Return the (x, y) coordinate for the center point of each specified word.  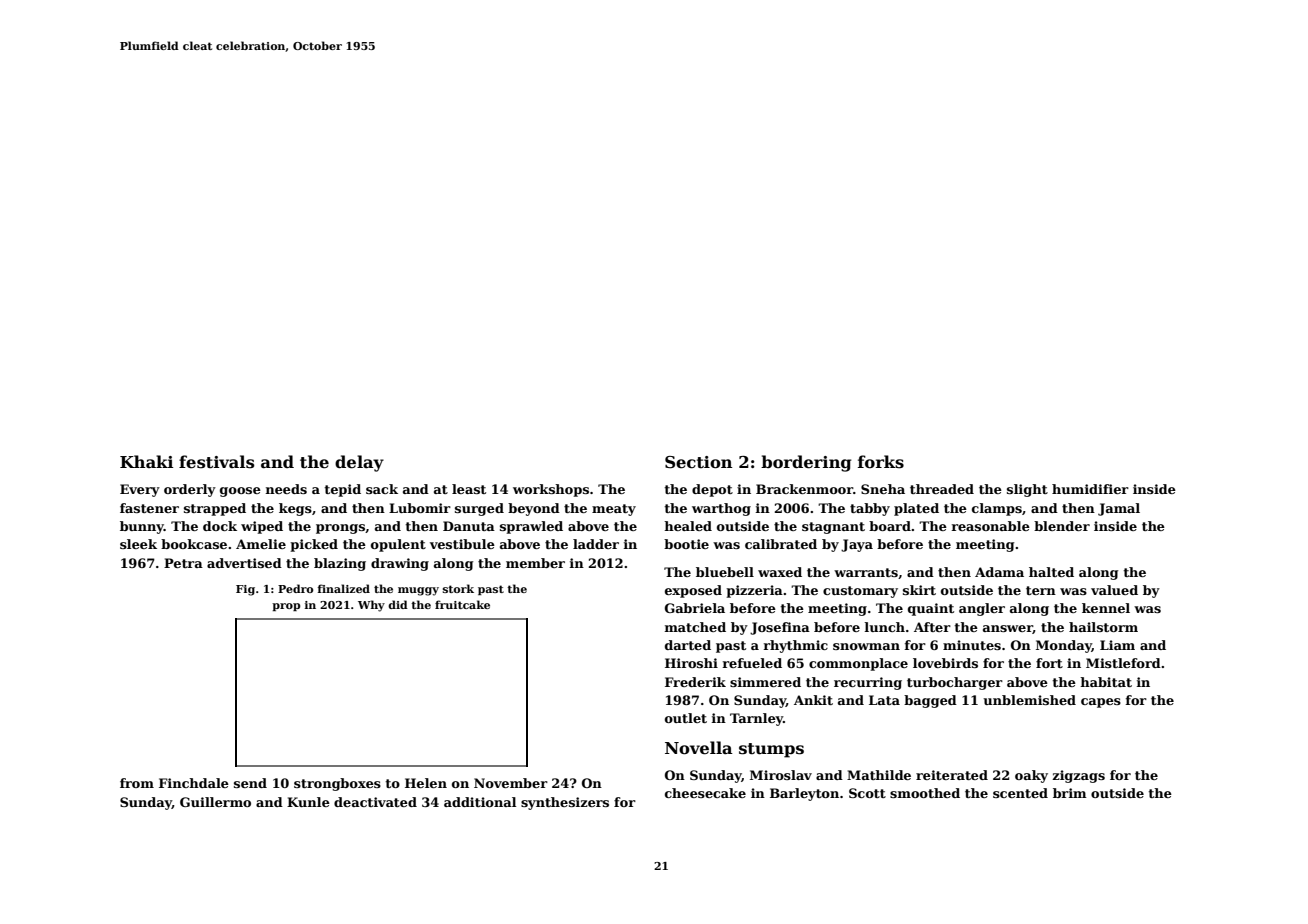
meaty (614, 510)
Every (140, 490)
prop (286, 607)
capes (1101, 703)
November (511, 783)
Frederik (695, 682)
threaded (942, 489)
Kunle (308, 802)
